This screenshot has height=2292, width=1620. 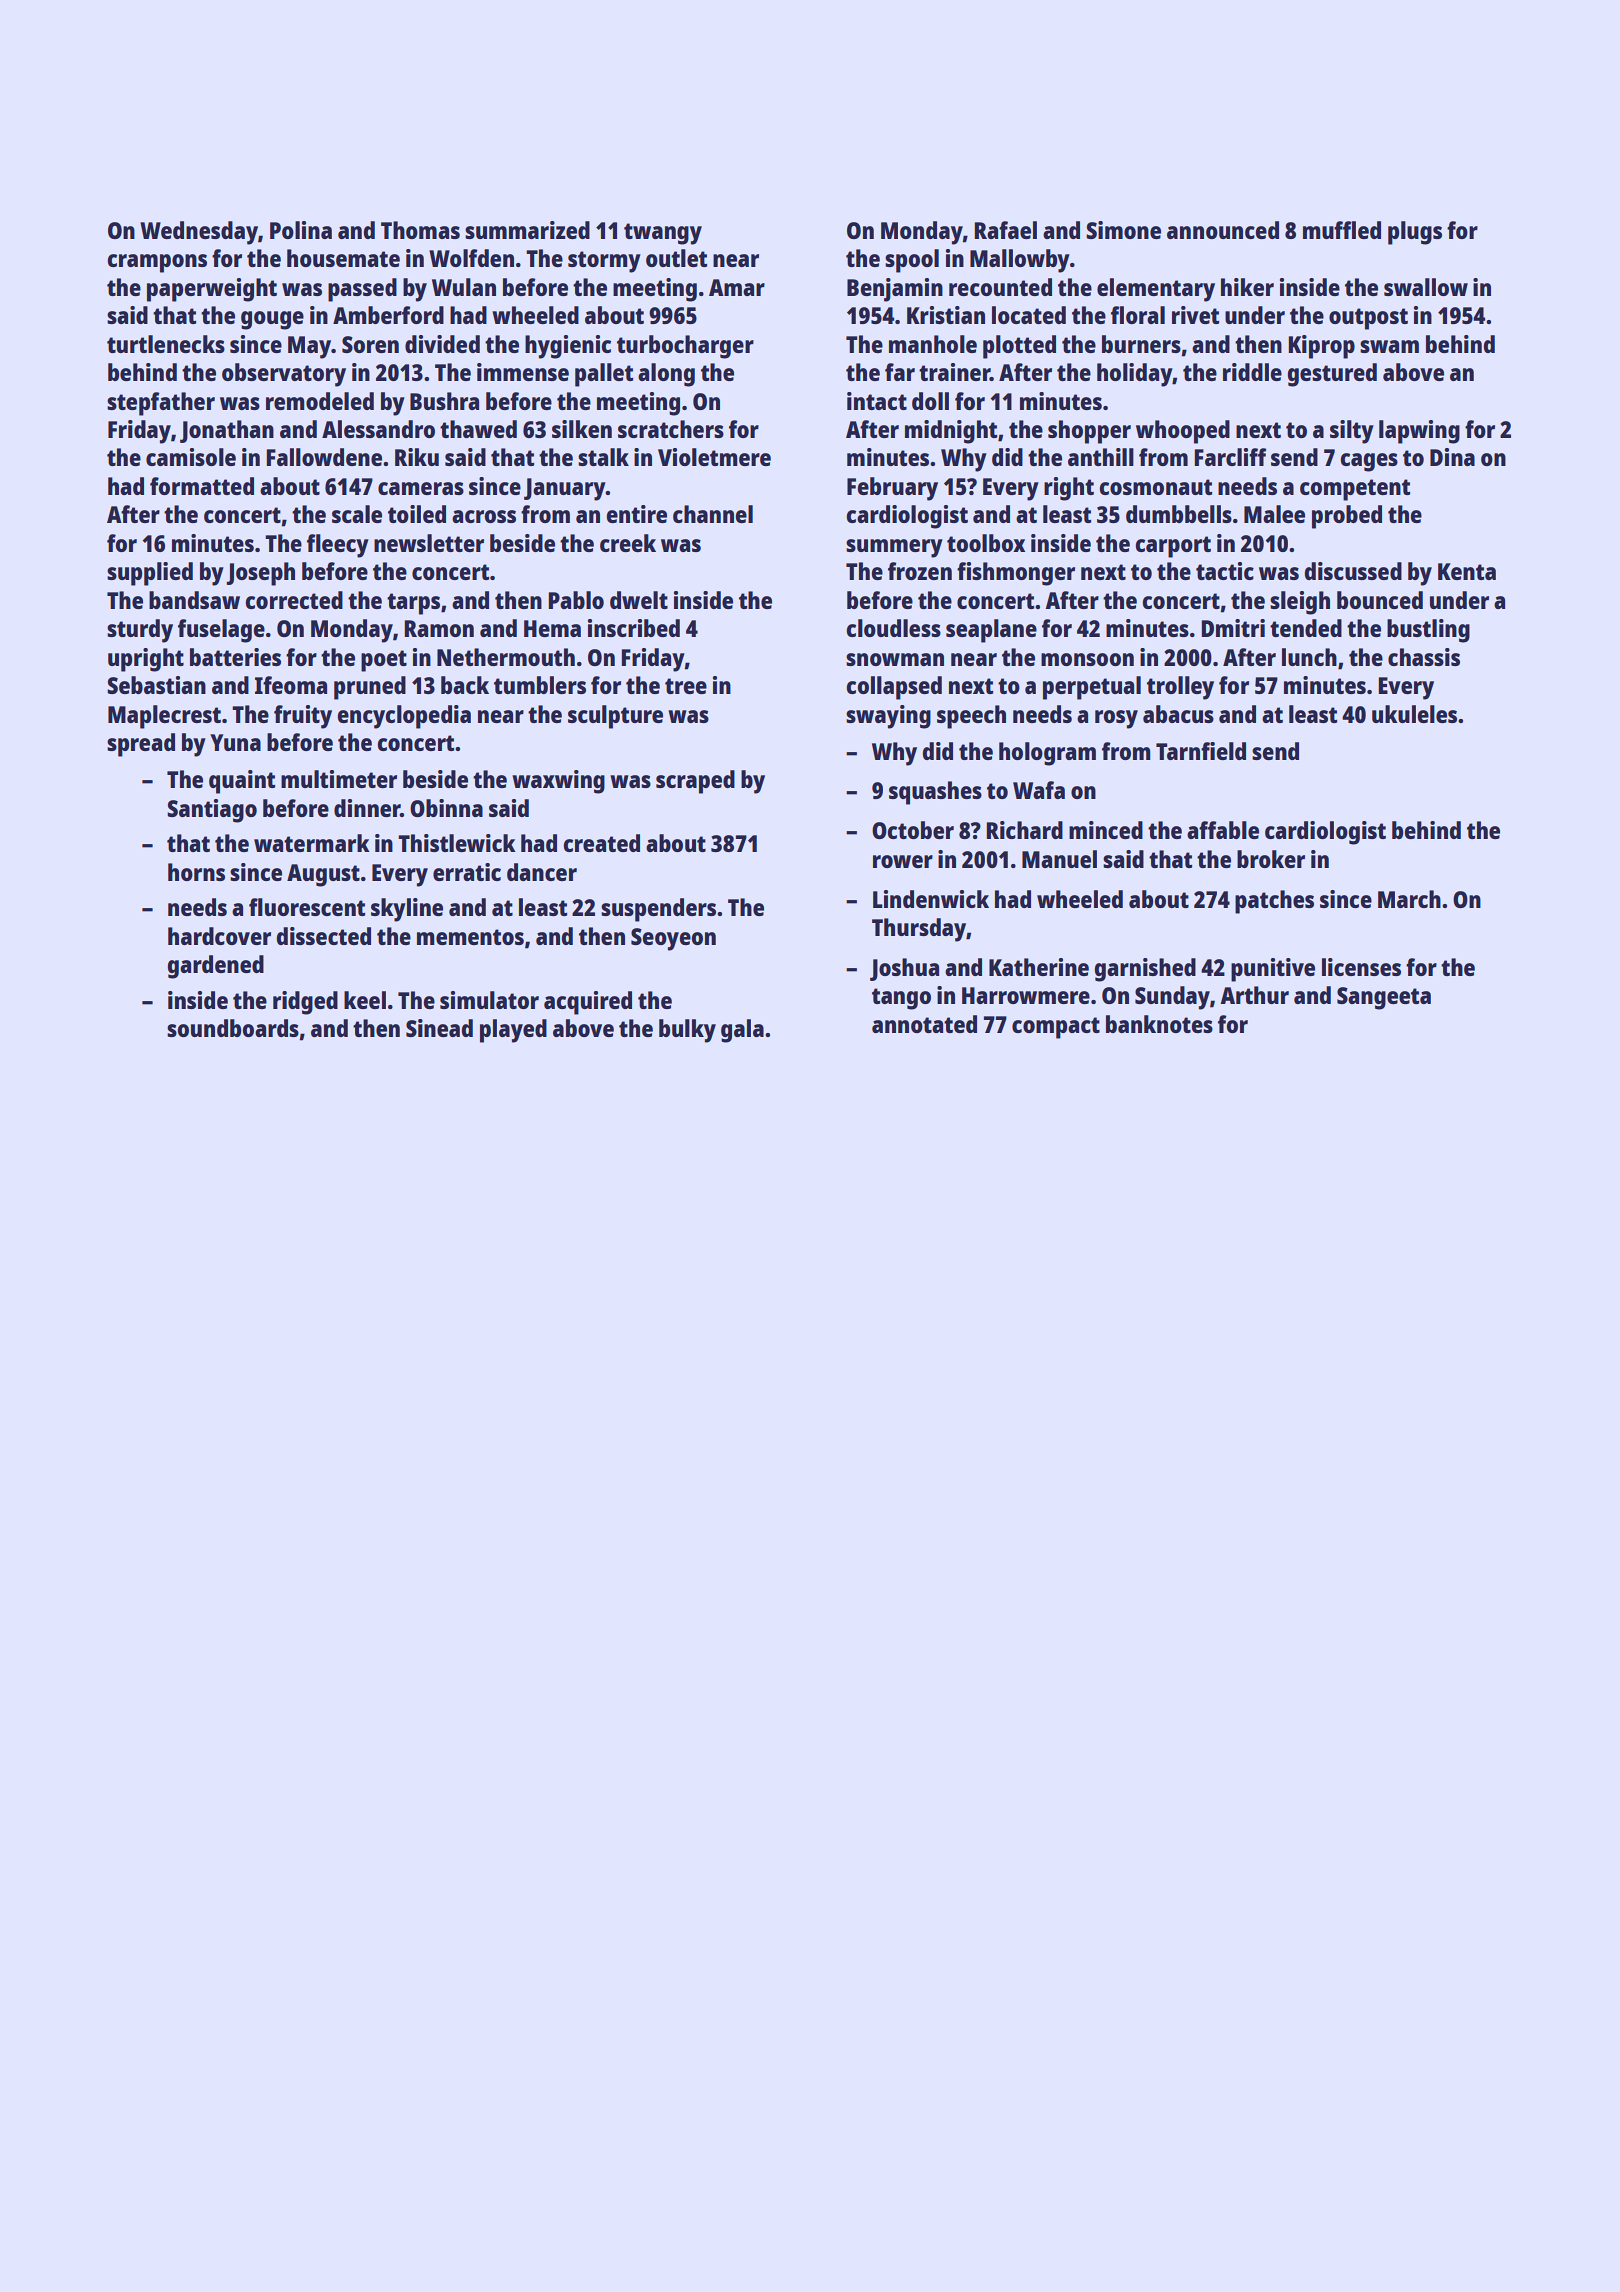 I want to click on played, so click(x=513, y=1031).
